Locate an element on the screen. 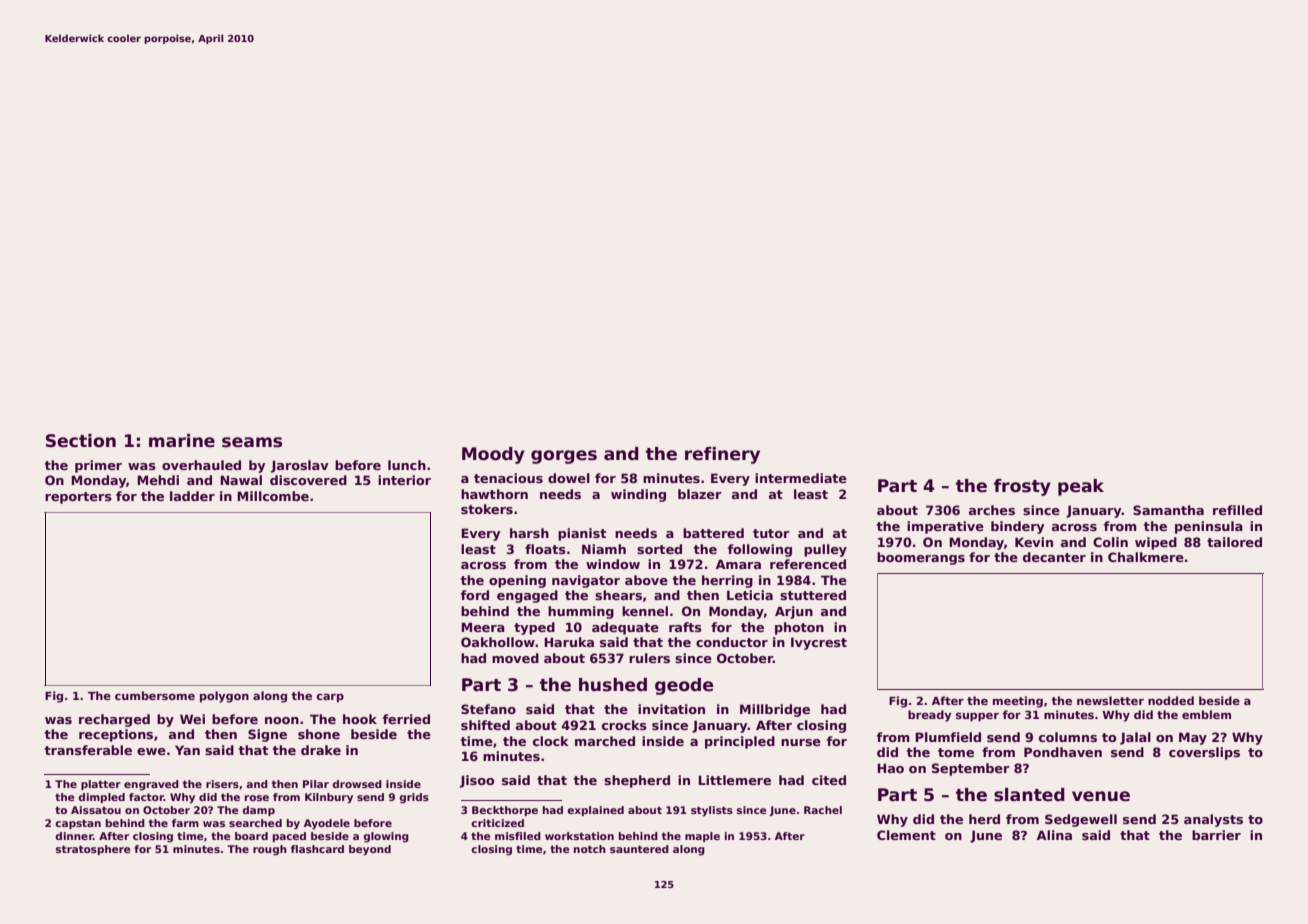  rough is located at coordinates (270, 850).
